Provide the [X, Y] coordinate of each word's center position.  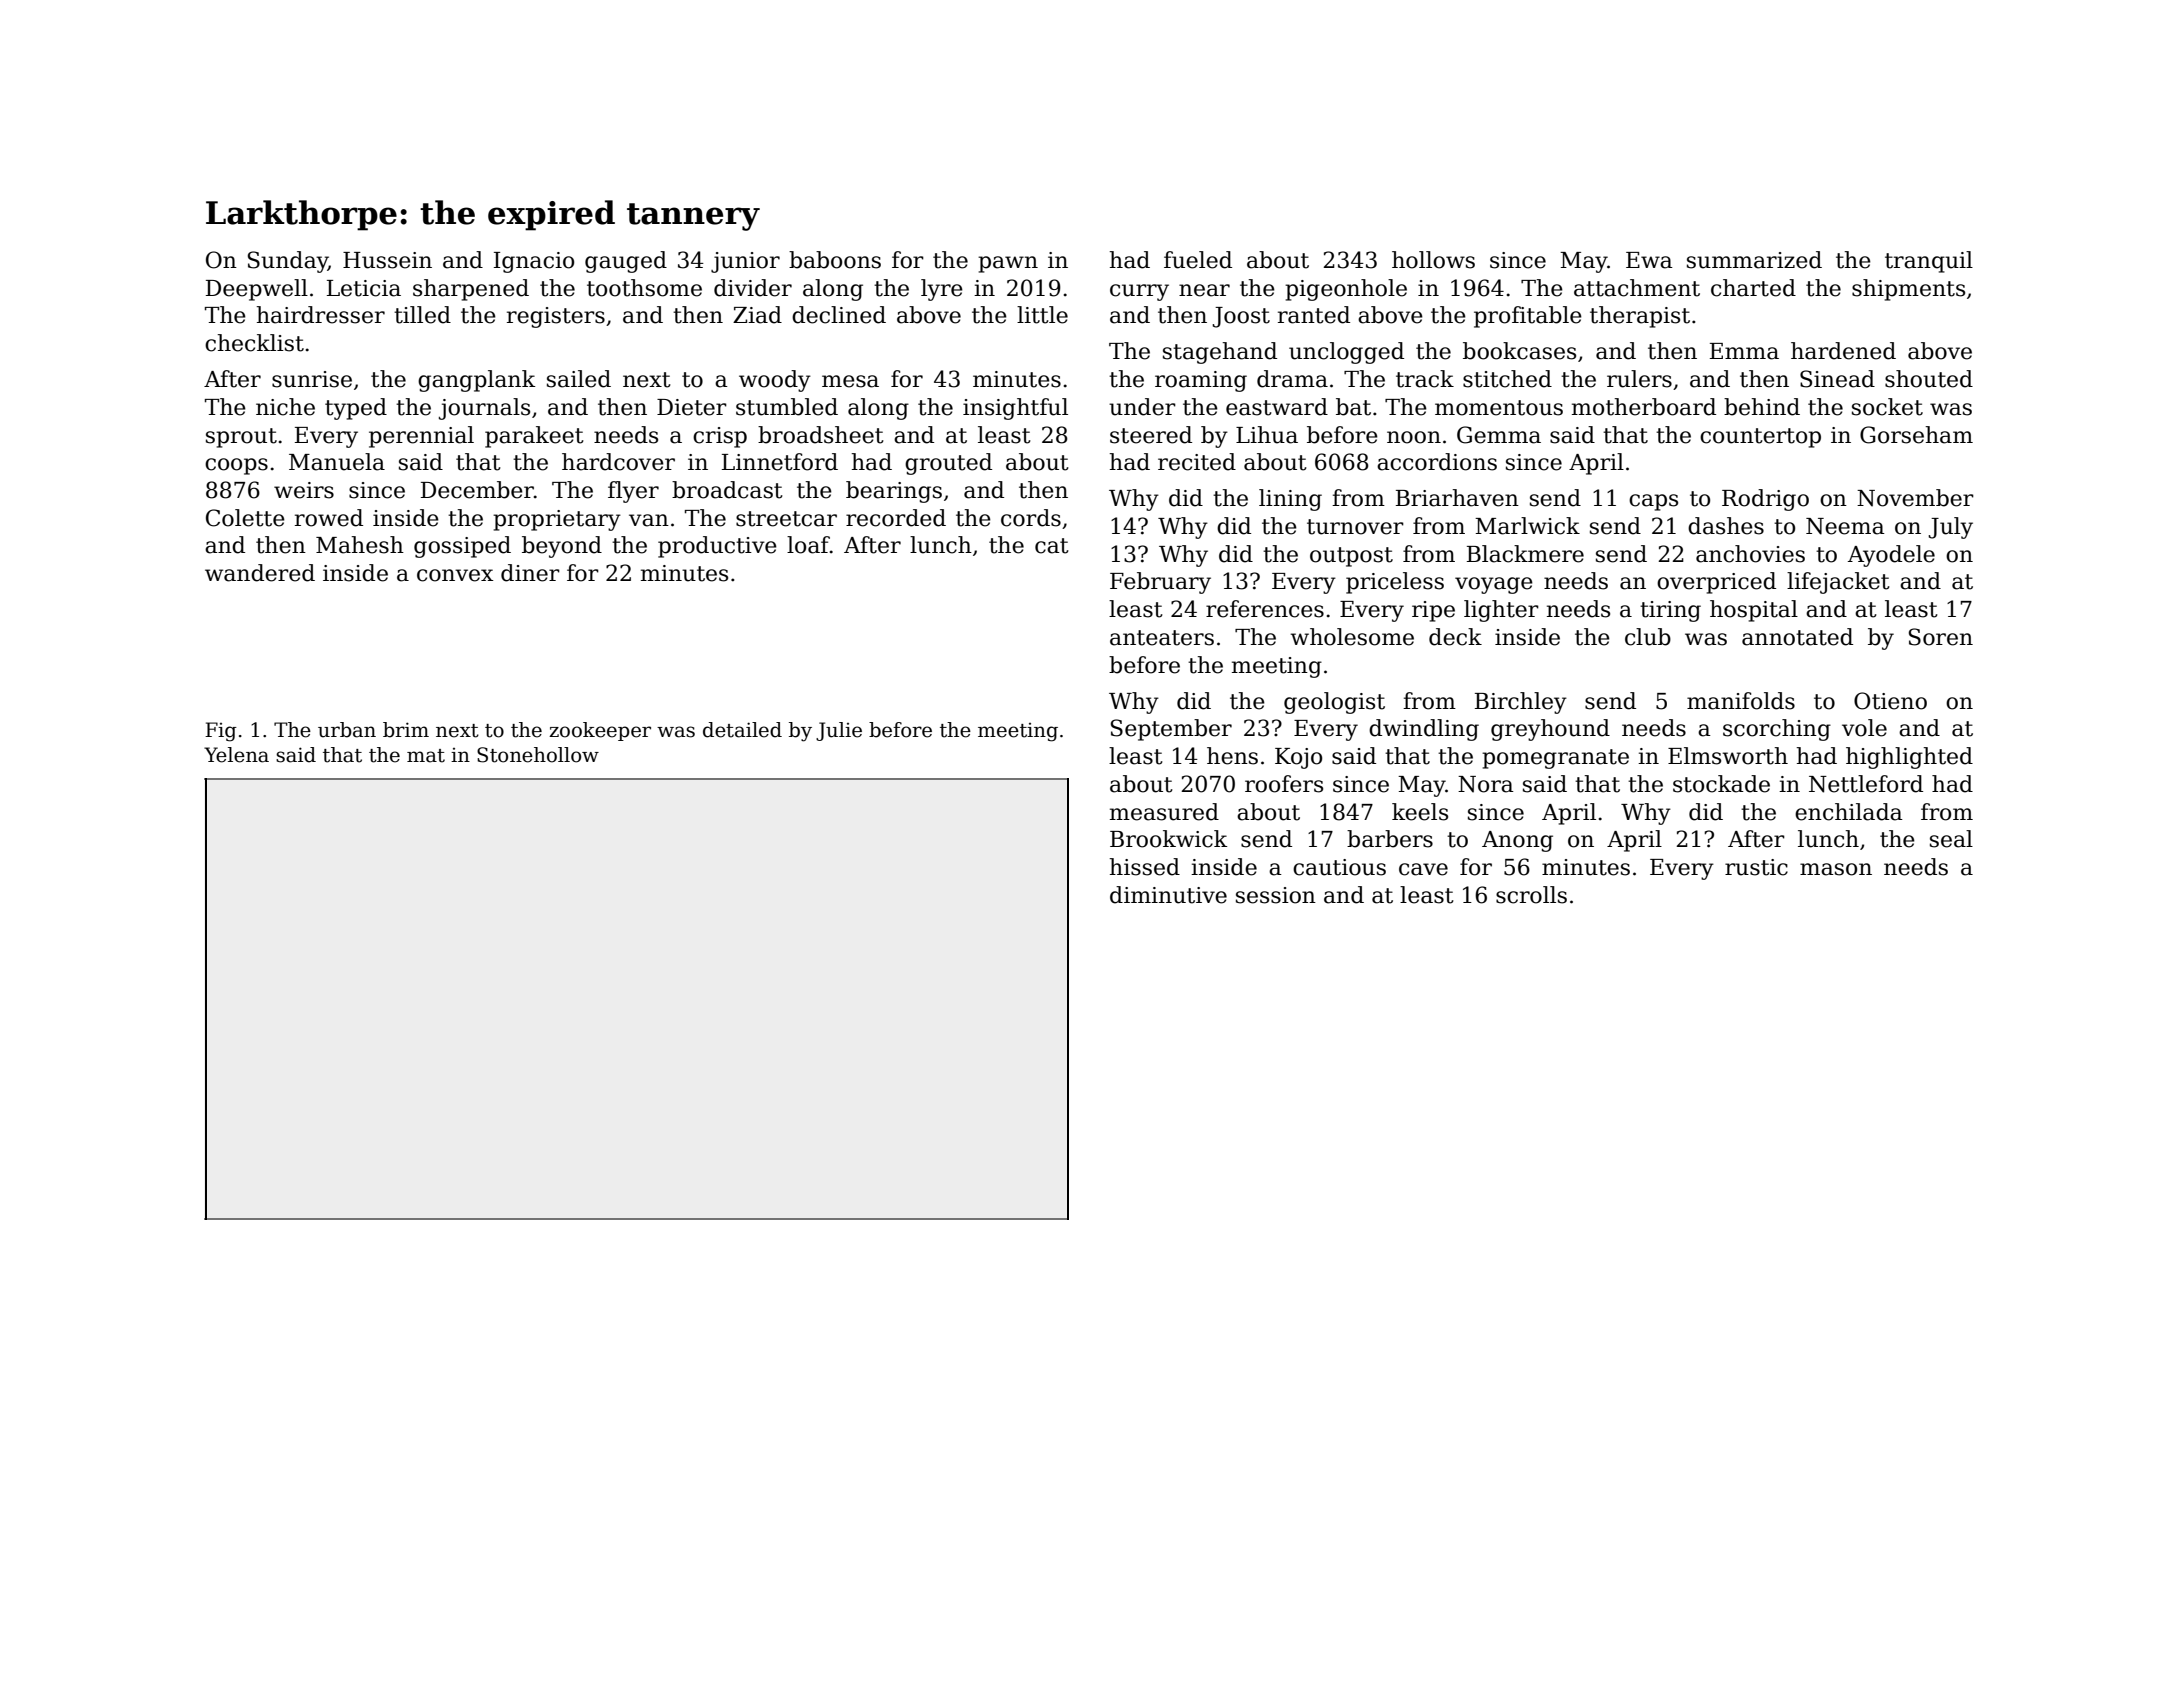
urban [347, 730]
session [1276, 895]
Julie [839, 731]
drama [1292, 379]
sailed [579, 379]
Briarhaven [1457, 498]
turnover [1355, 527]
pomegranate [1555, 759]
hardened [1843, 351]
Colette [245, 518]
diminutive [1168, 895]
